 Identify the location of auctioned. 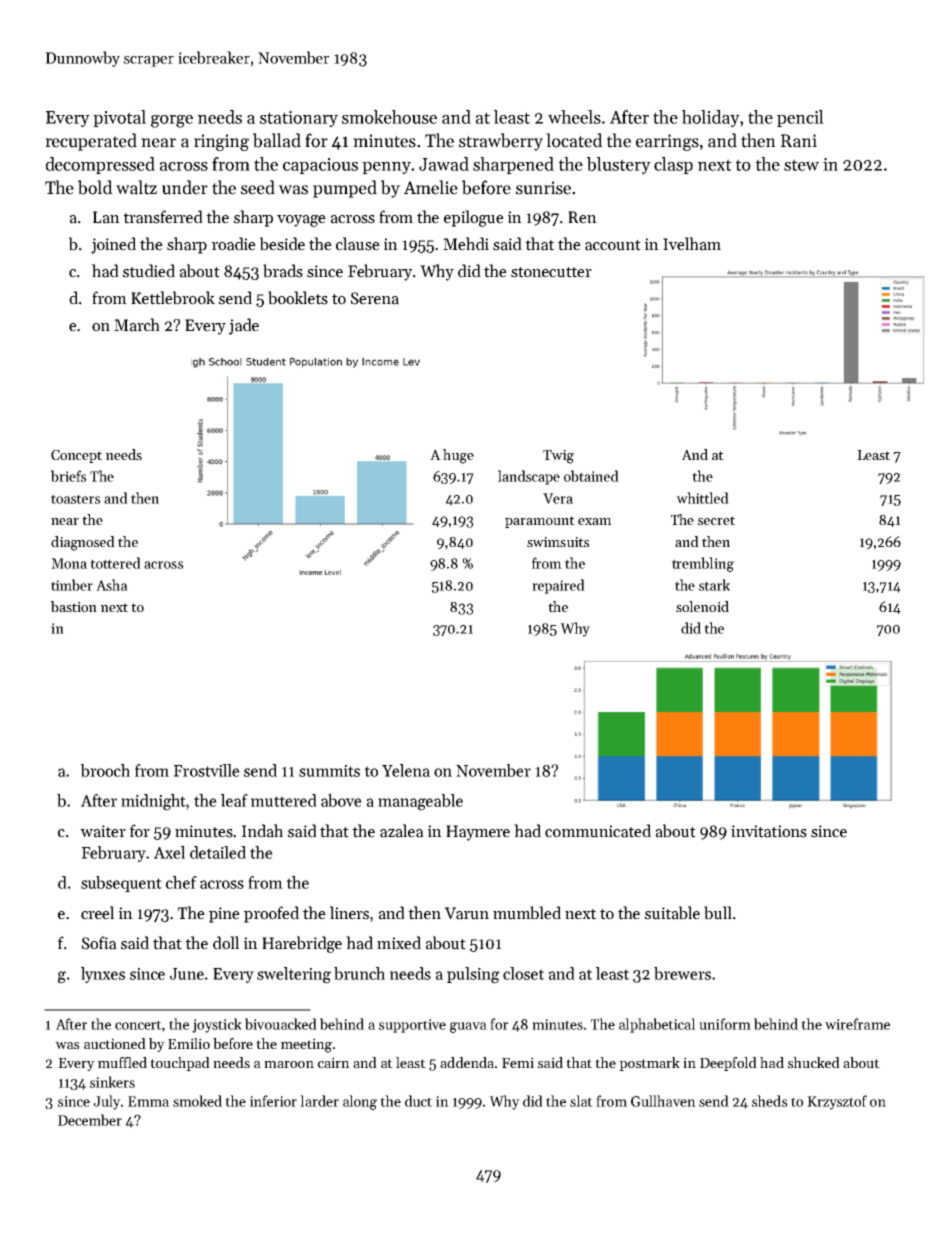
(115, 1043).
